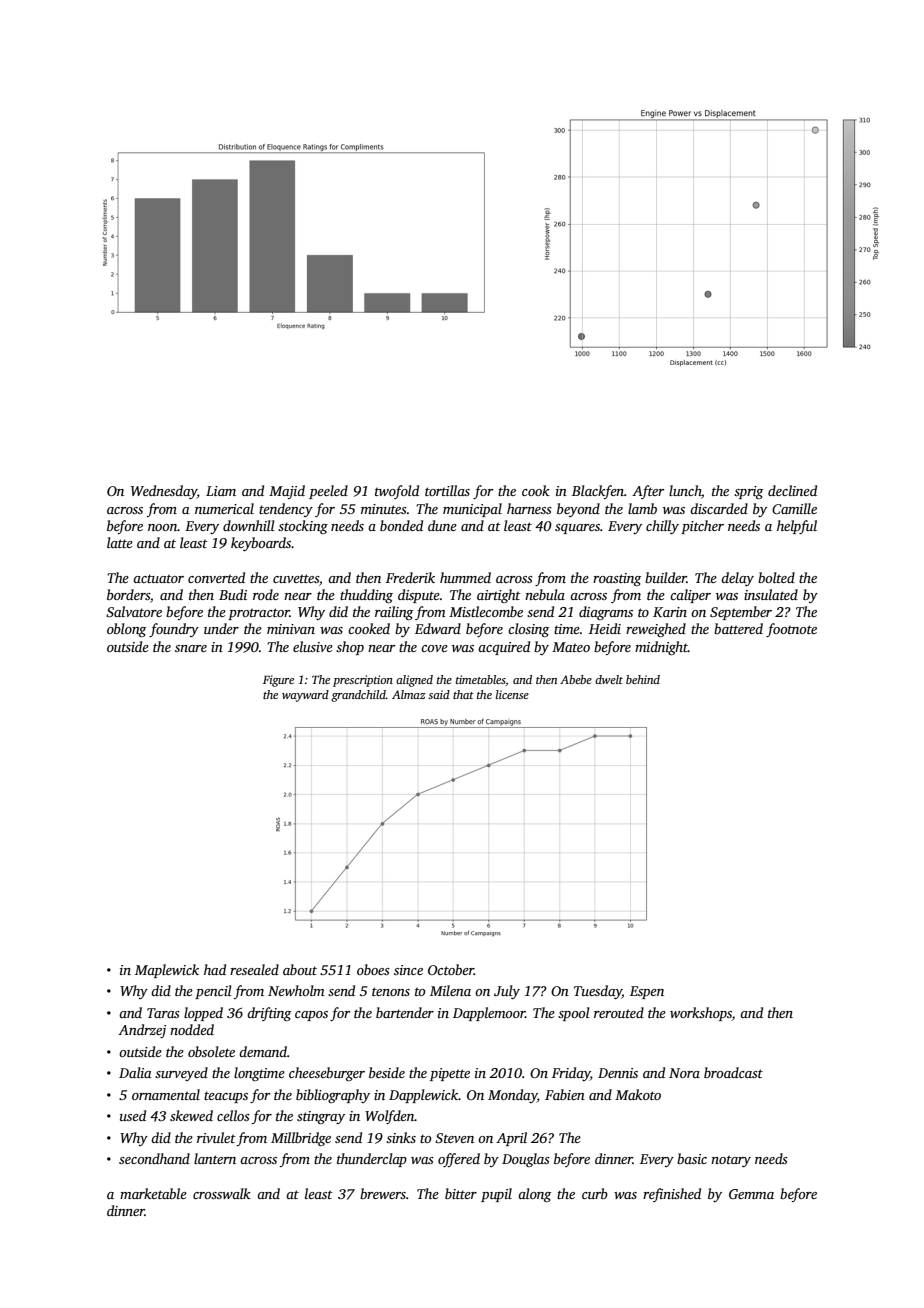 The width and height of the image is (924, 1308). Describe the element at coordinates (648, 492) in the image. I see `After` at that location.
